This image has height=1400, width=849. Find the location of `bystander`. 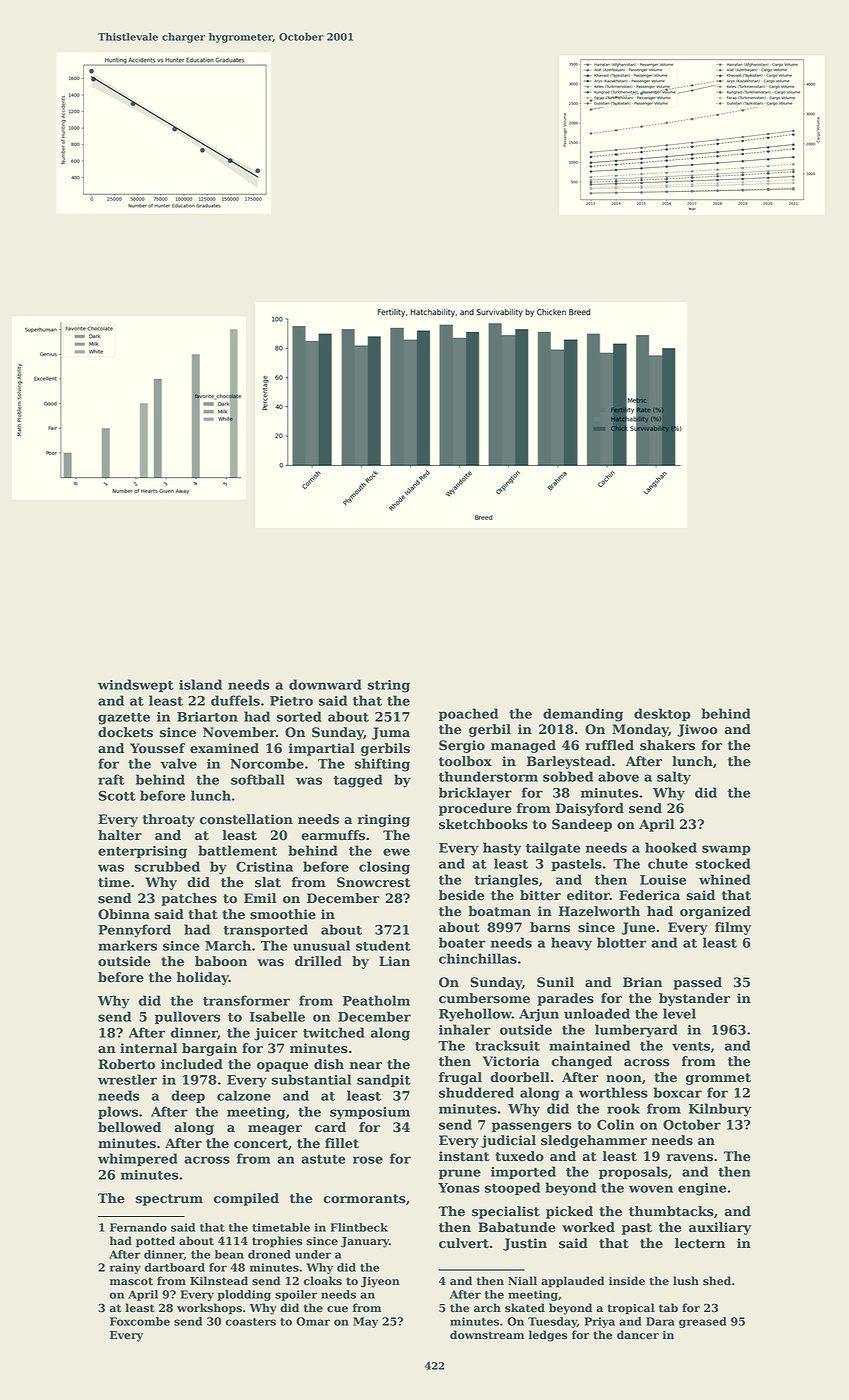

bystander is located at coordinates (694, 999).
